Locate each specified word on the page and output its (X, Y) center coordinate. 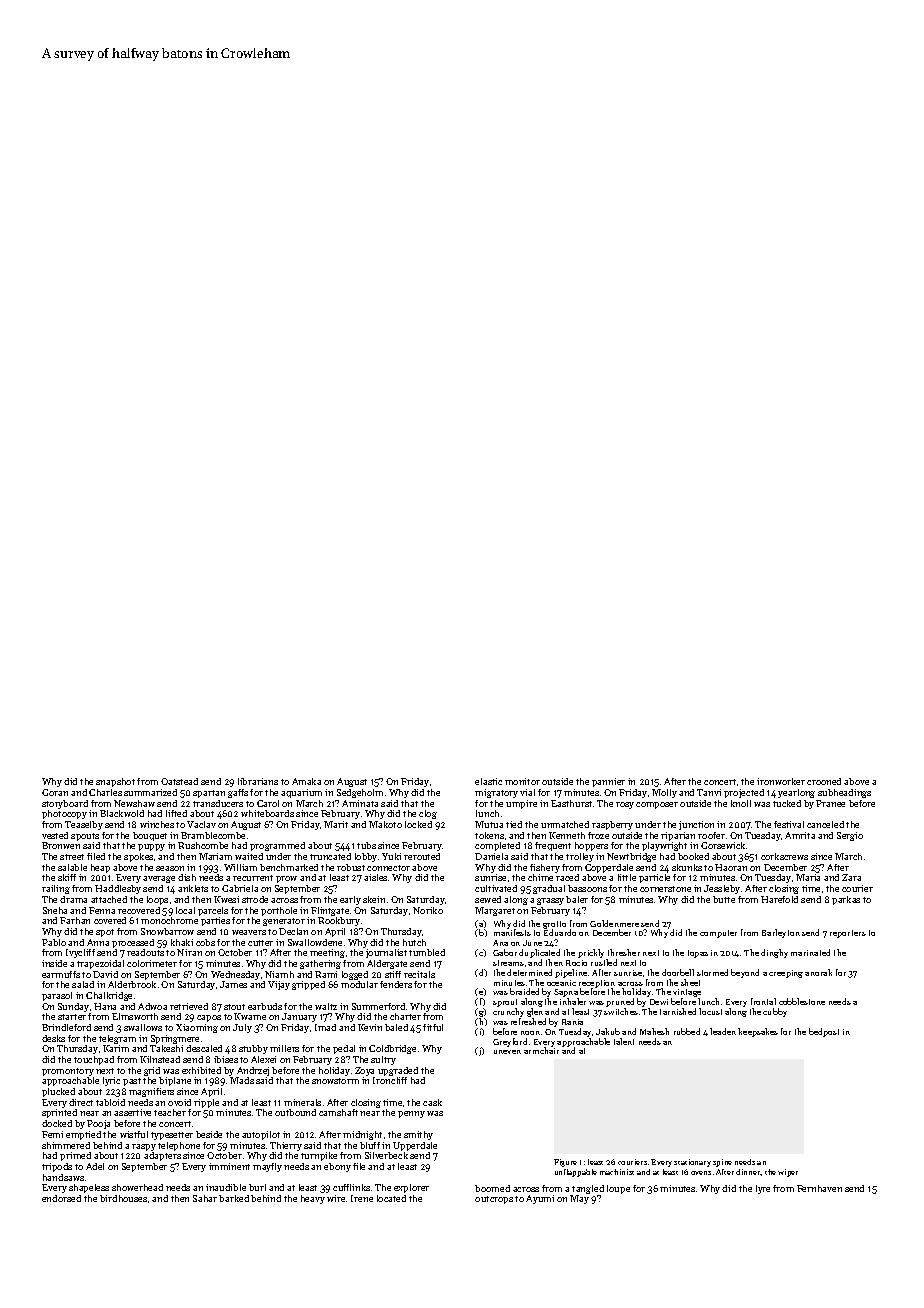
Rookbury (339, 921)
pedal (344, 1049)
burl (257, 1187)
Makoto (385, 824)
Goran (55, 792)
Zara (851, 877)
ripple (206, 1103)
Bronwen (61, 845)
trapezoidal (100, 964)
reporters (848, 934)
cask (432, 1102)
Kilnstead (160, 1059)
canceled (825, 824)
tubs (366, 845)
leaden (723, 1031)
